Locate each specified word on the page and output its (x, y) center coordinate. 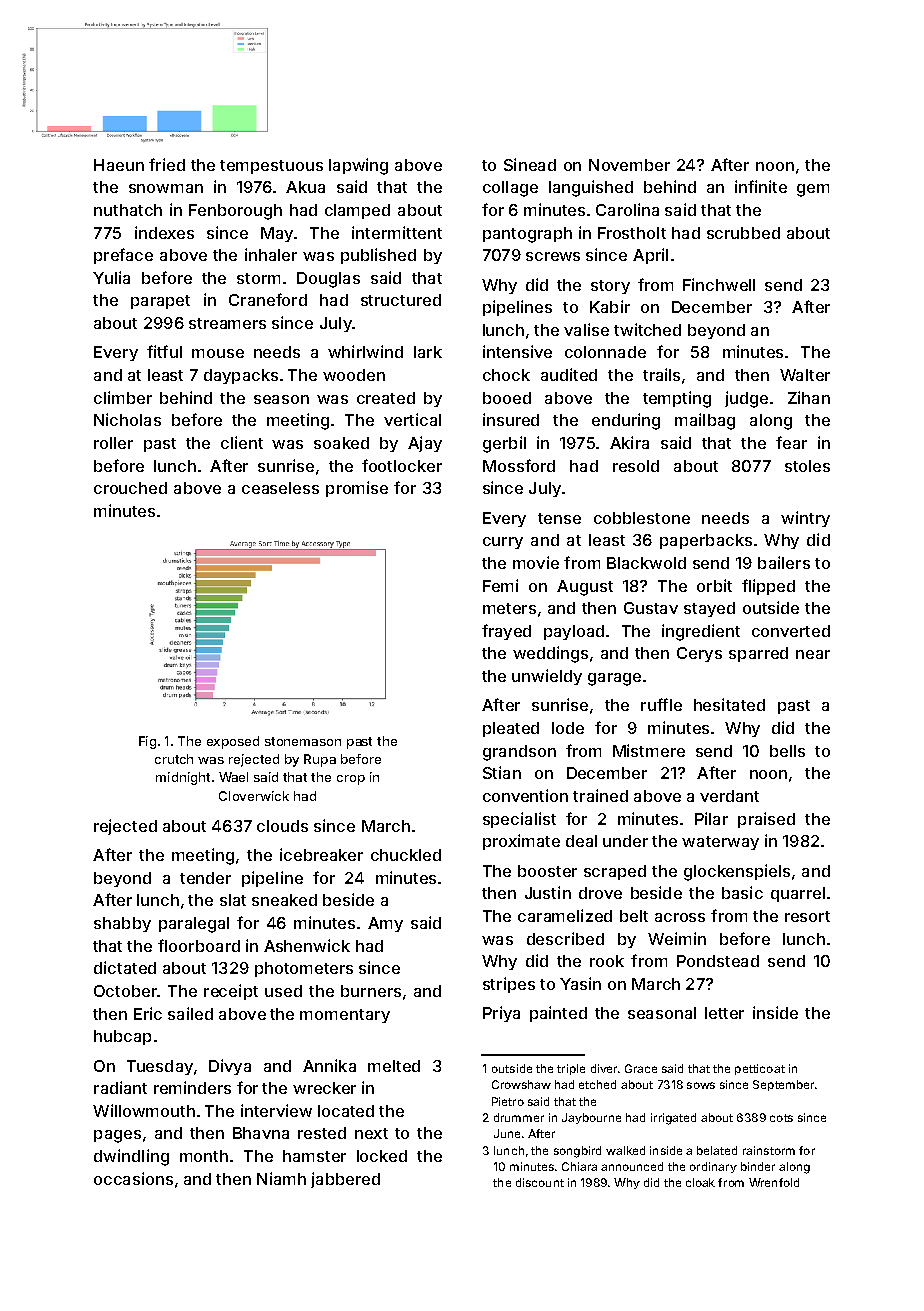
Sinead (530, 164)
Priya (501, 1014)
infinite (761, 186)
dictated (125, 967)
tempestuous (271, 167)
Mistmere (649, 750)
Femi (500, 585)
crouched (130, 488)
